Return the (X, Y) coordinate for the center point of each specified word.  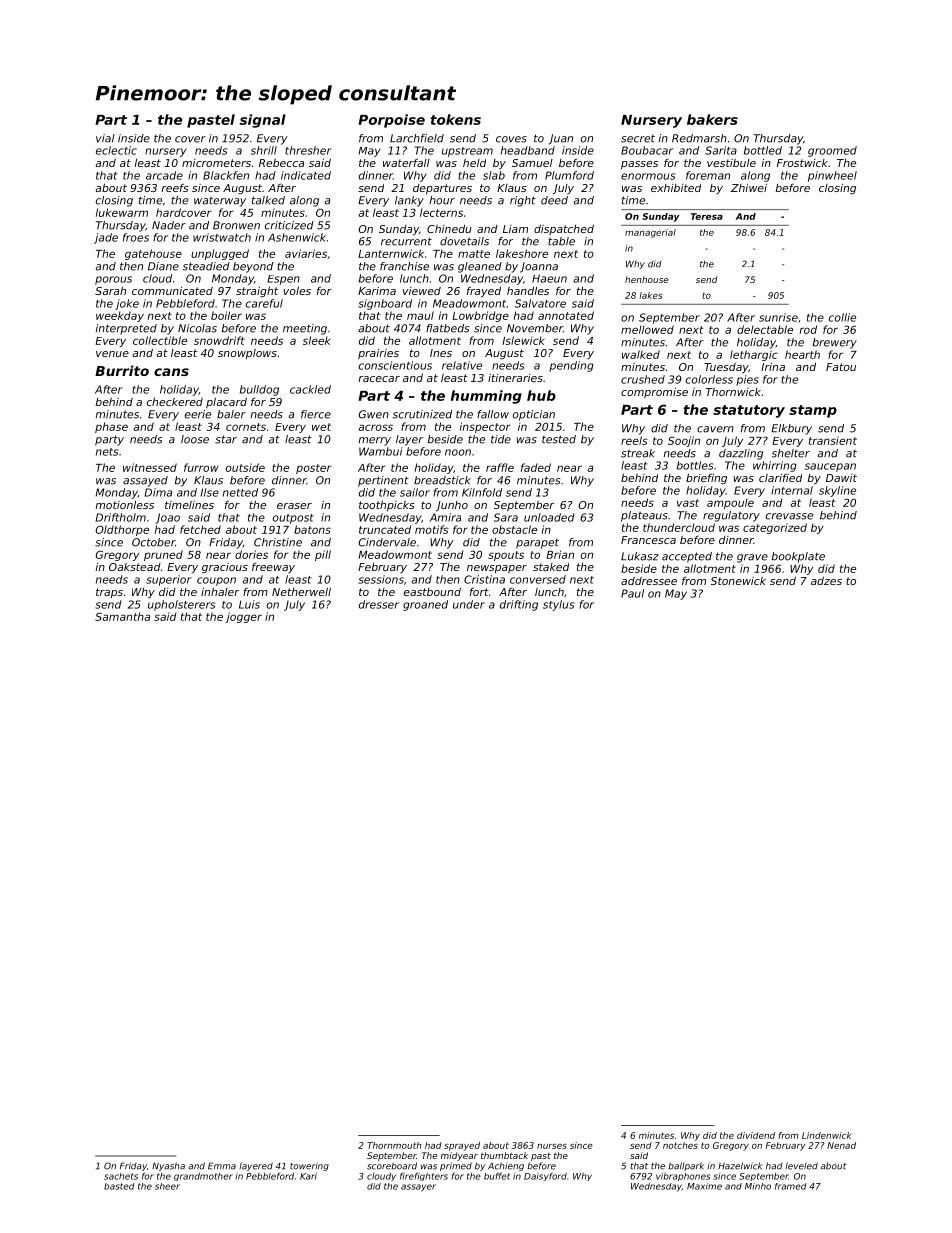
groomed (832, 151)
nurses (552, 1146)
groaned (425, 605)
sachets (121, 1176)
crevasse (789, 516)
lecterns (441, 212)
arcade (164, 175)
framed (791, 1186)
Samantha (122, 616)
